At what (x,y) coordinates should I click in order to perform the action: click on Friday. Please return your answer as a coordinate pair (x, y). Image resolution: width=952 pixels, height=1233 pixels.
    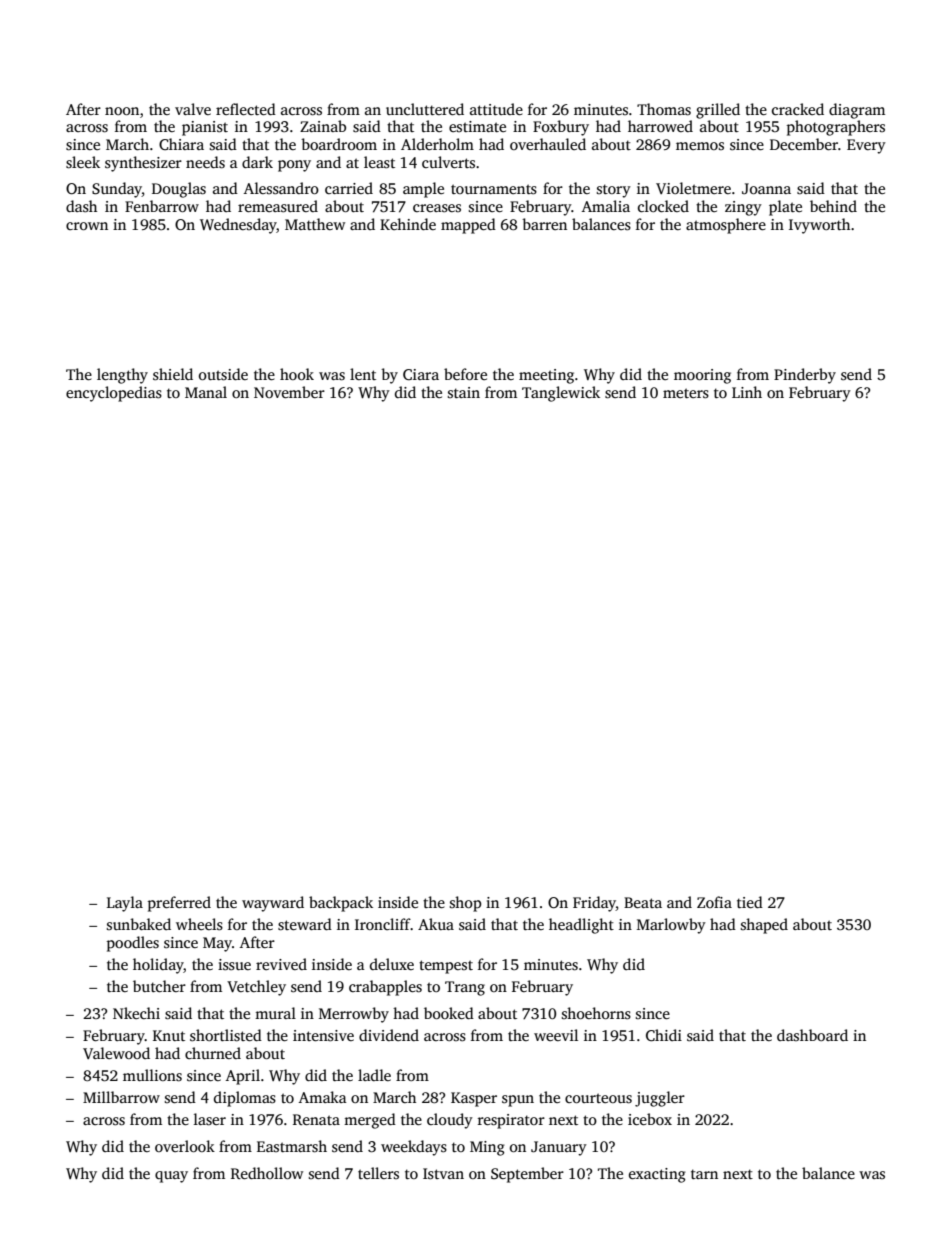
    Looking at the image, I should click on (594, 904).
